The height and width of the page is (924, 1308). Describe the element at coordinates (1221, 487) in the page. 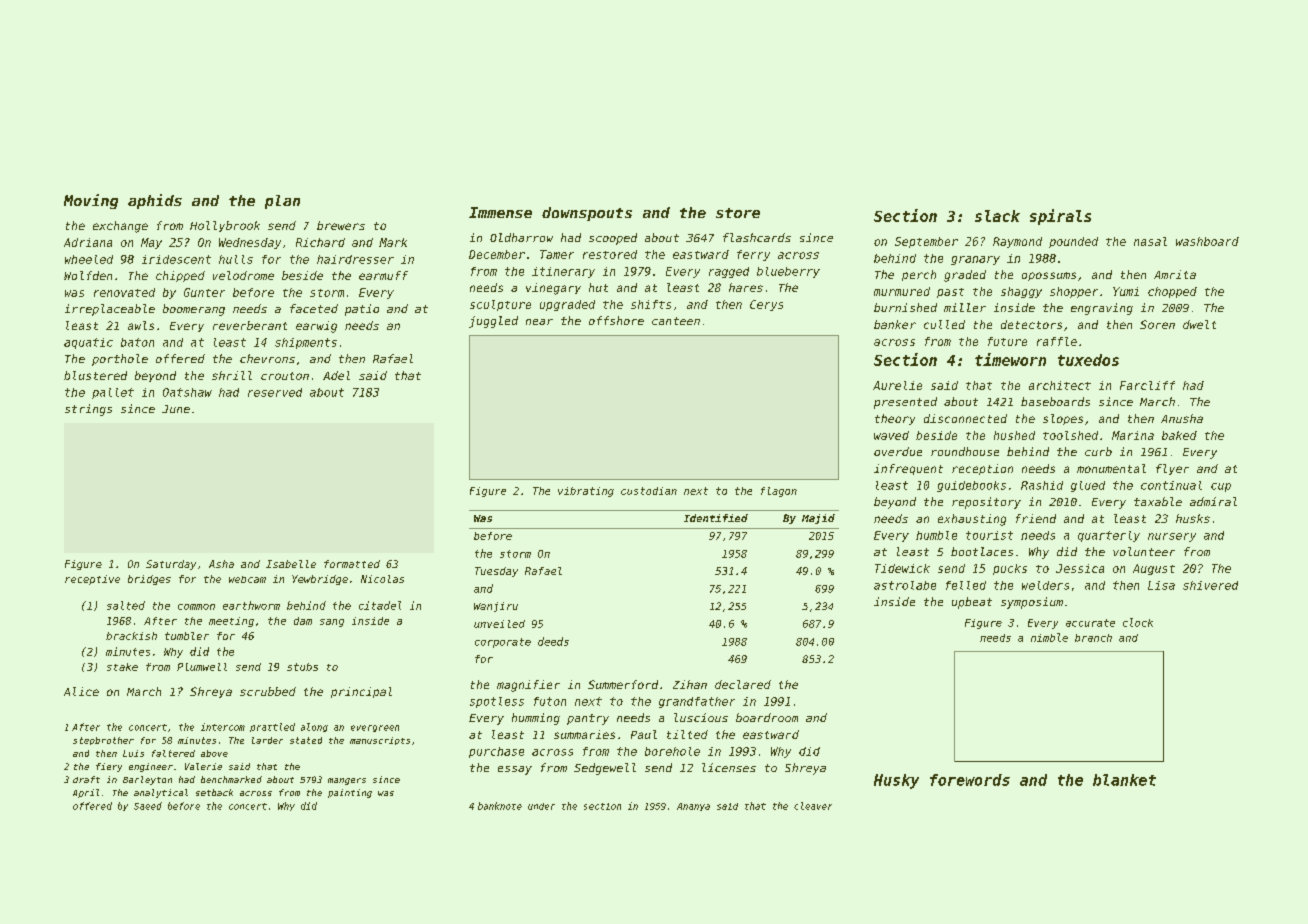

I see `cup` at that location.
